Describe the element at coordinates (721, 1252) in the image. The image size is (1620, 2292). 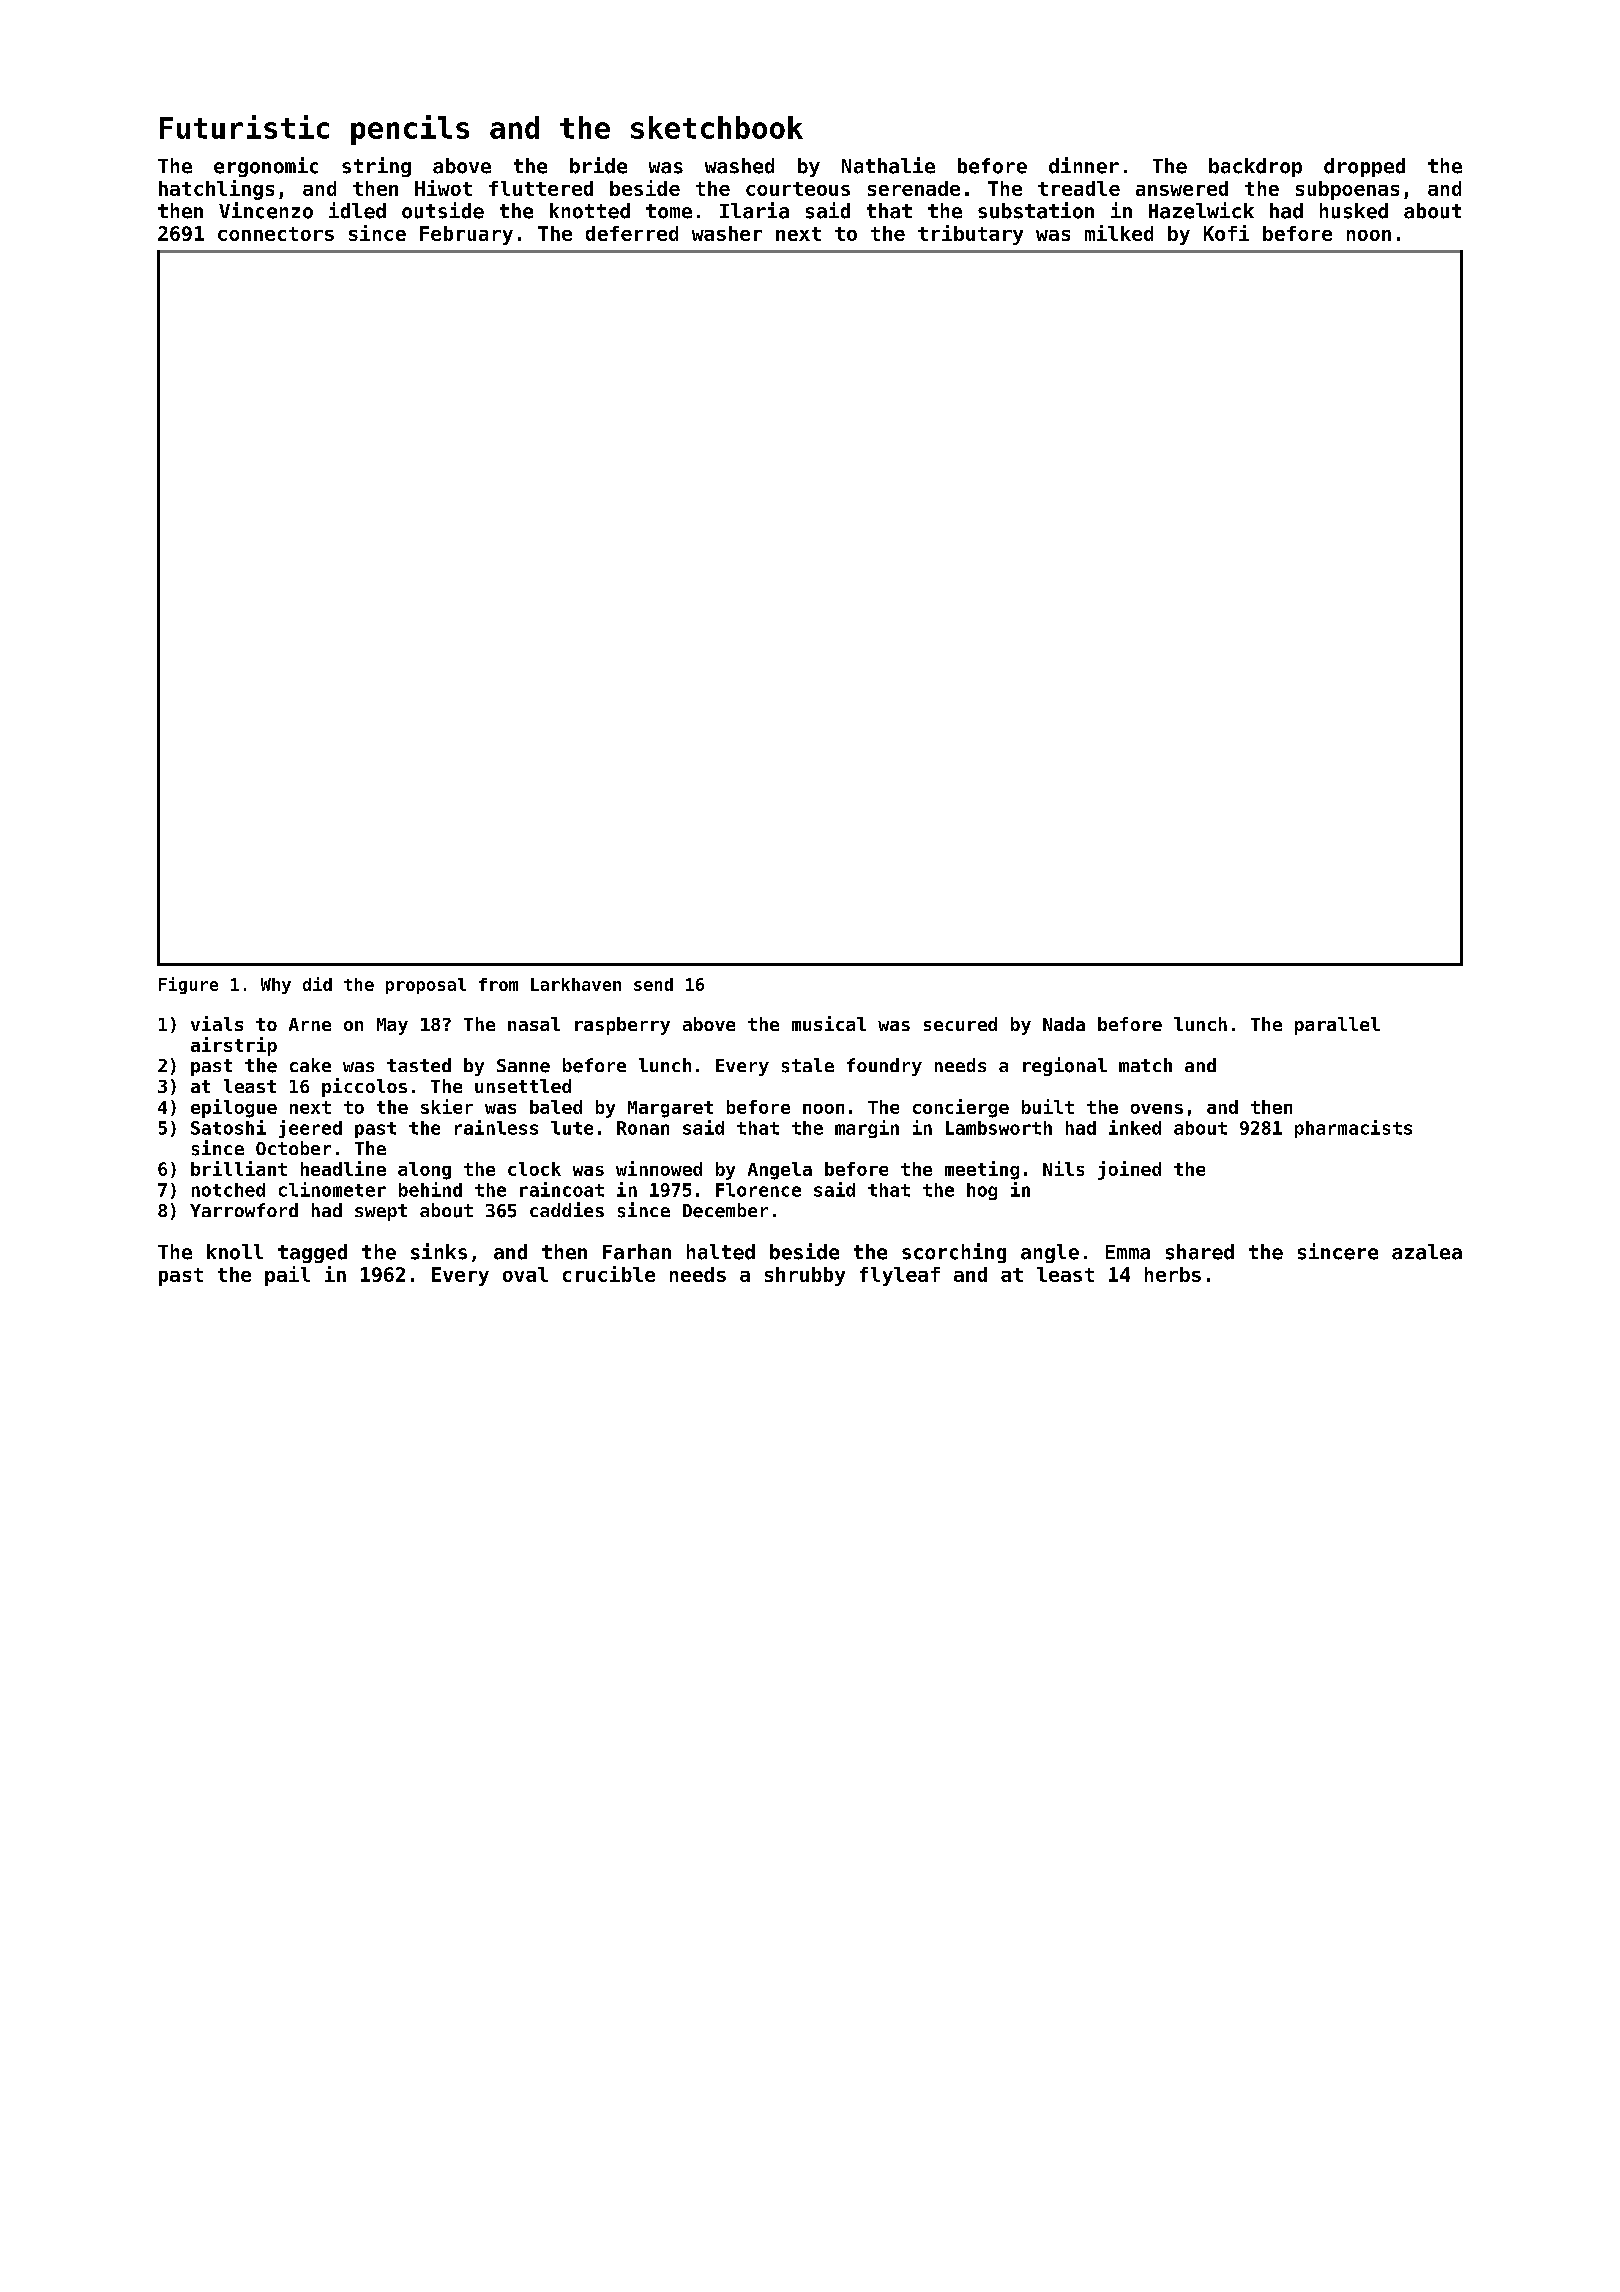
I see `halted` at that location.
